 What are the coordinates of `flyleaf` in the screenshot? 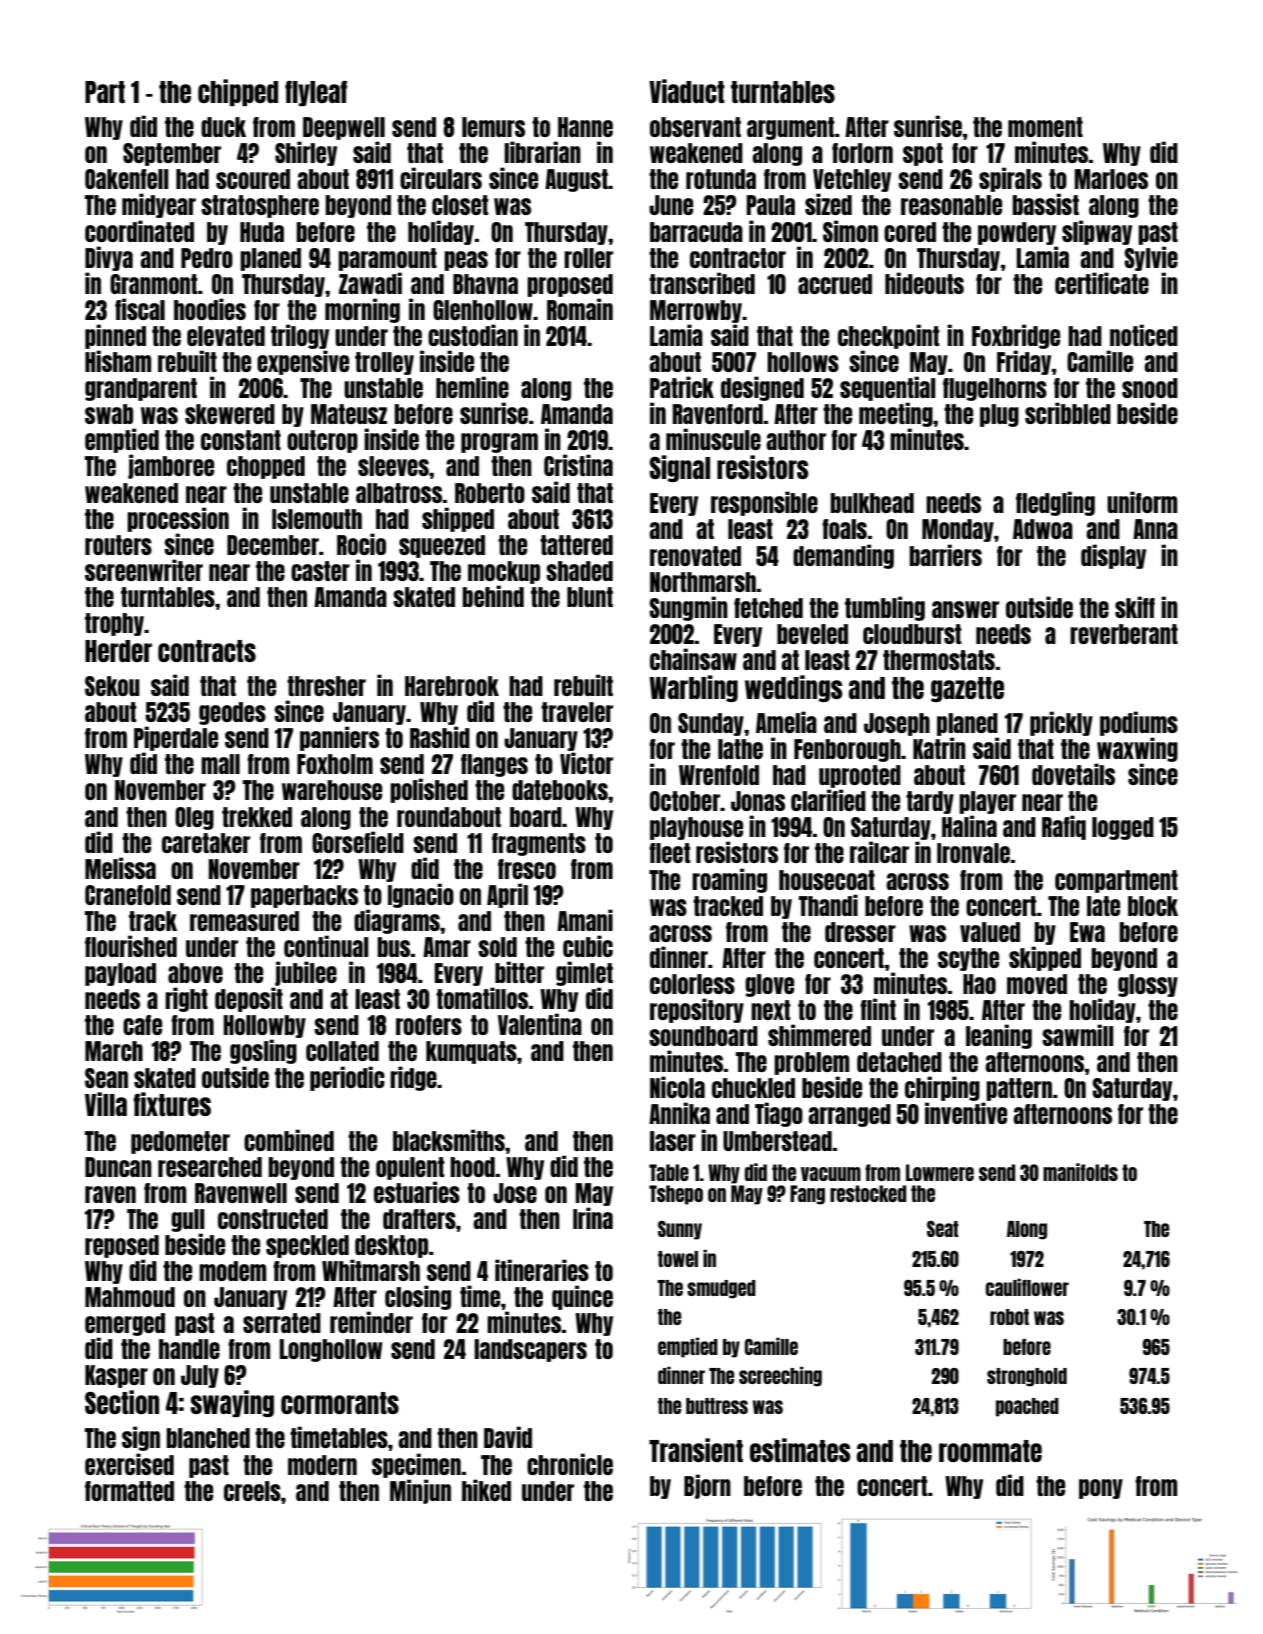 It's located at (316, 93).
